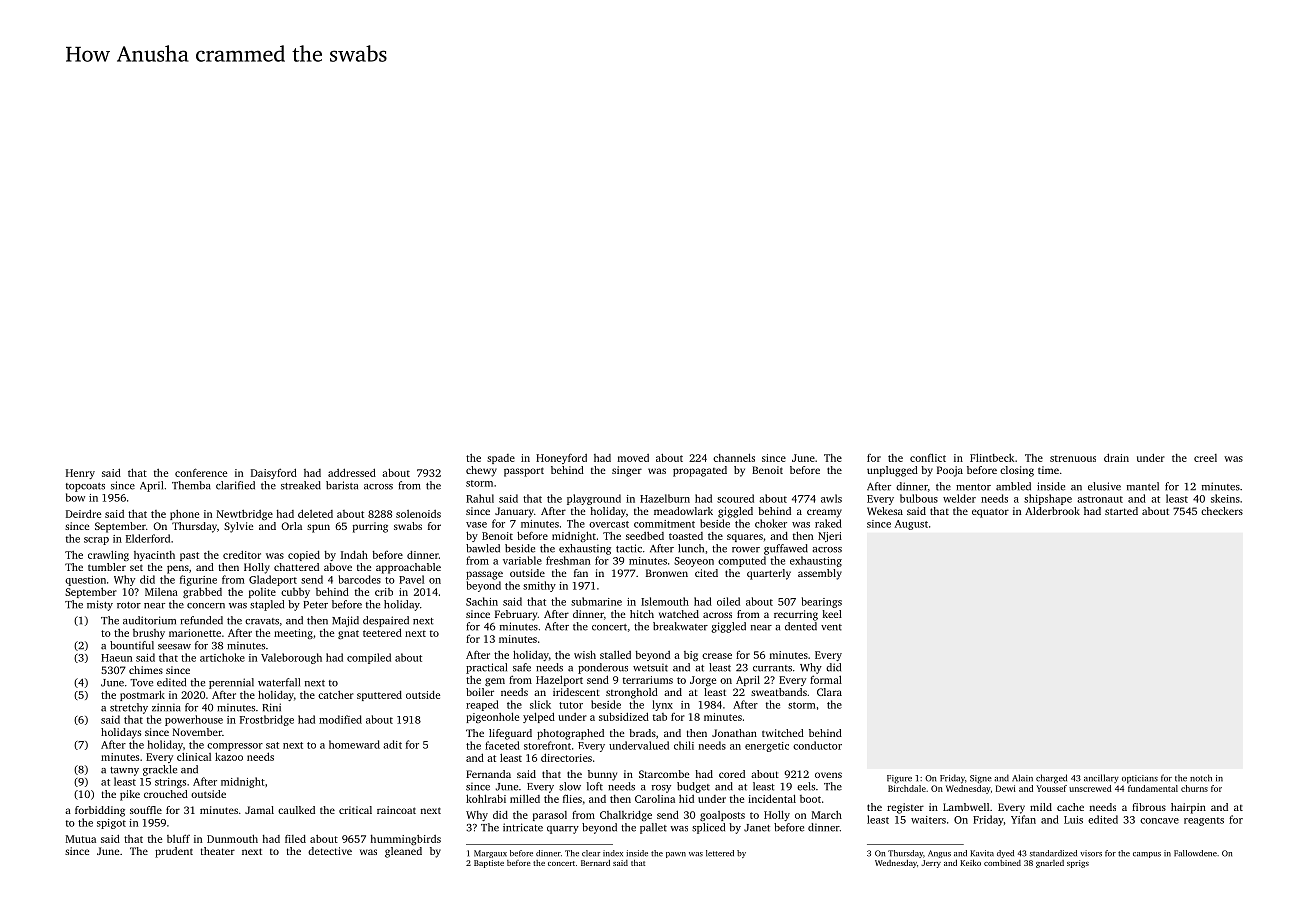  Describe the element at coordinates (539, 586) in the screenshot. I see `smithy` at that location.
